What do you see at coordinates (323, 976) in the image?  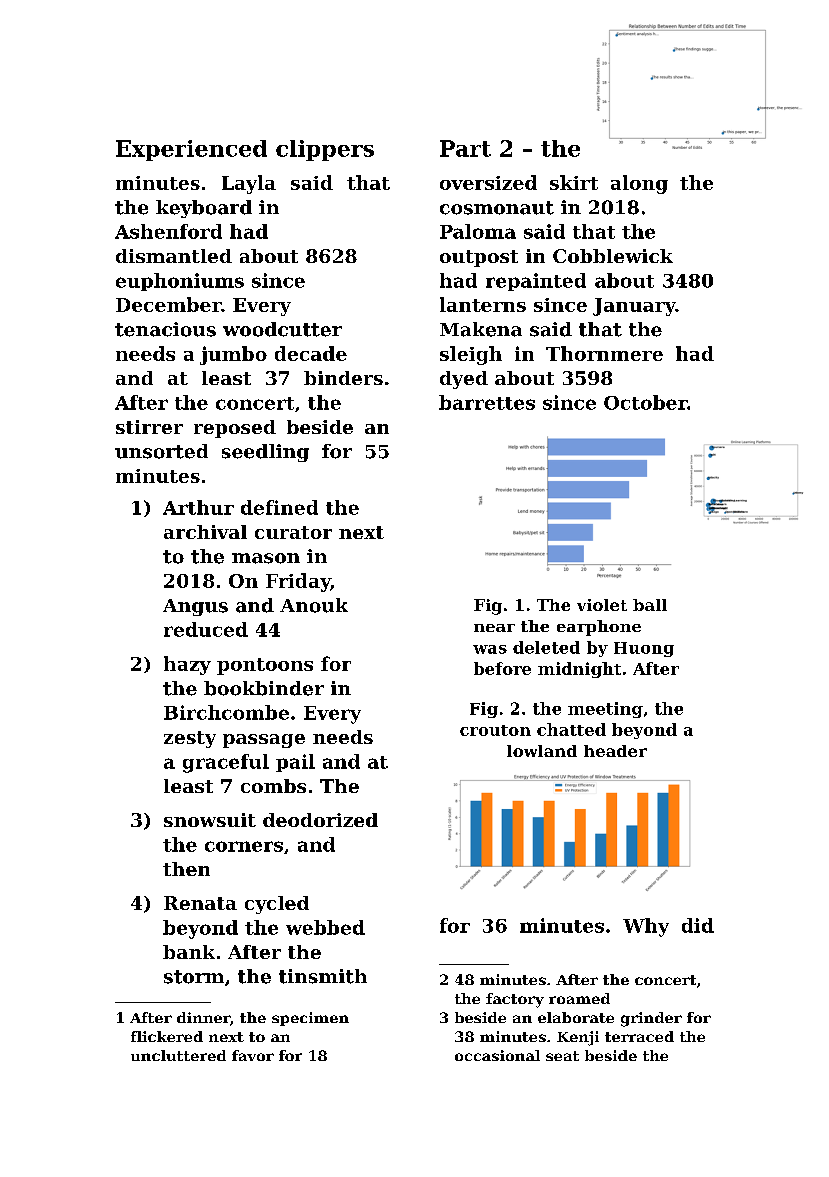 I see `tinsmith` at bounding box center [323, 976].
